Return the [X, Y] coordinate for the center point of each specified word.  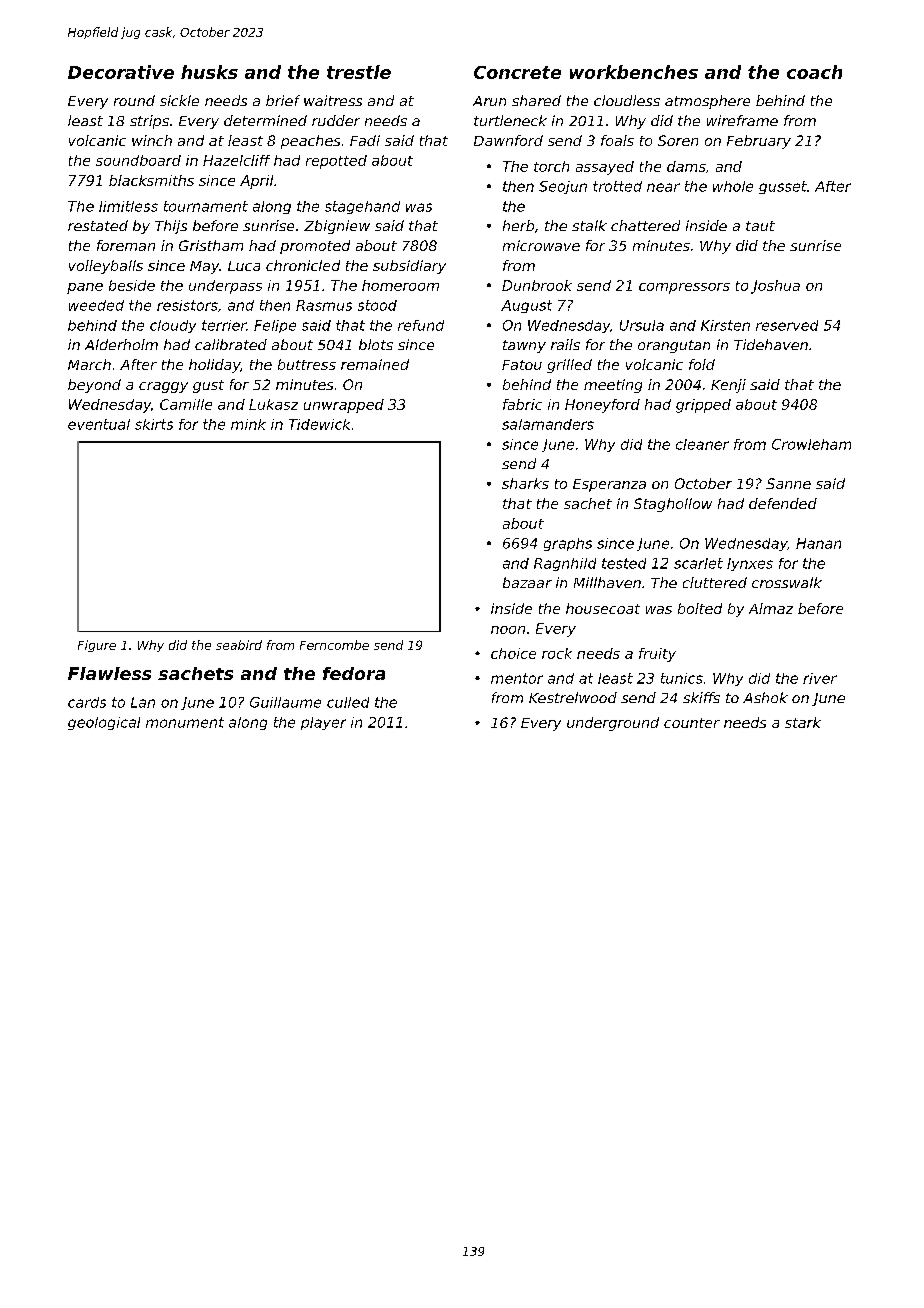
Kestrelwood [573, 697]
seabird [239, 645]
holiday [214, 366]
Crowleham [811, 444]
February [759, 142]
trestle [359, 72]
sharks [525, 483]
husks [209, 72]
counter [692, 723]
